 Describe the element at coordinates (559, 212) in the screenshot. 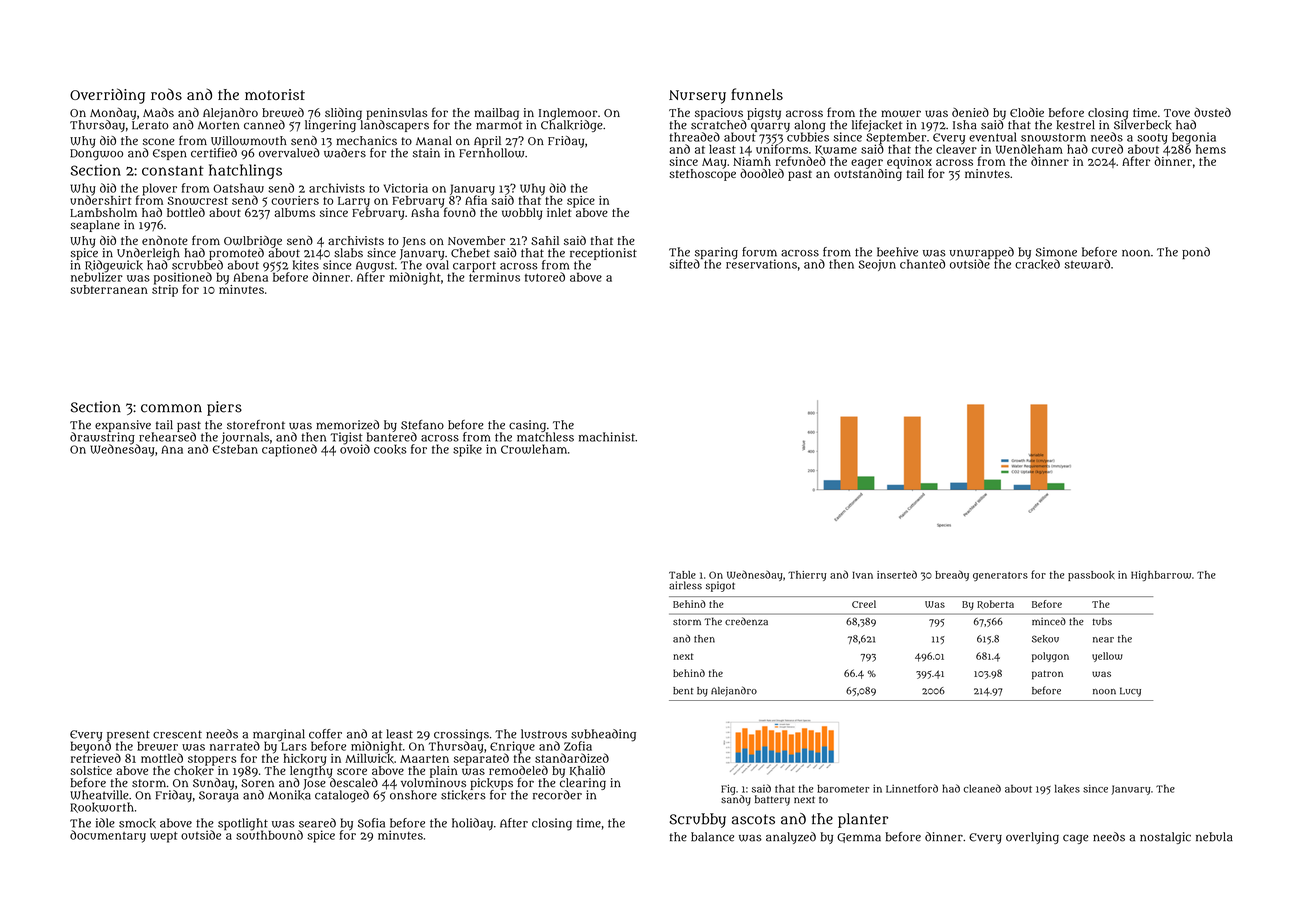

I see `inlet` at that location.
